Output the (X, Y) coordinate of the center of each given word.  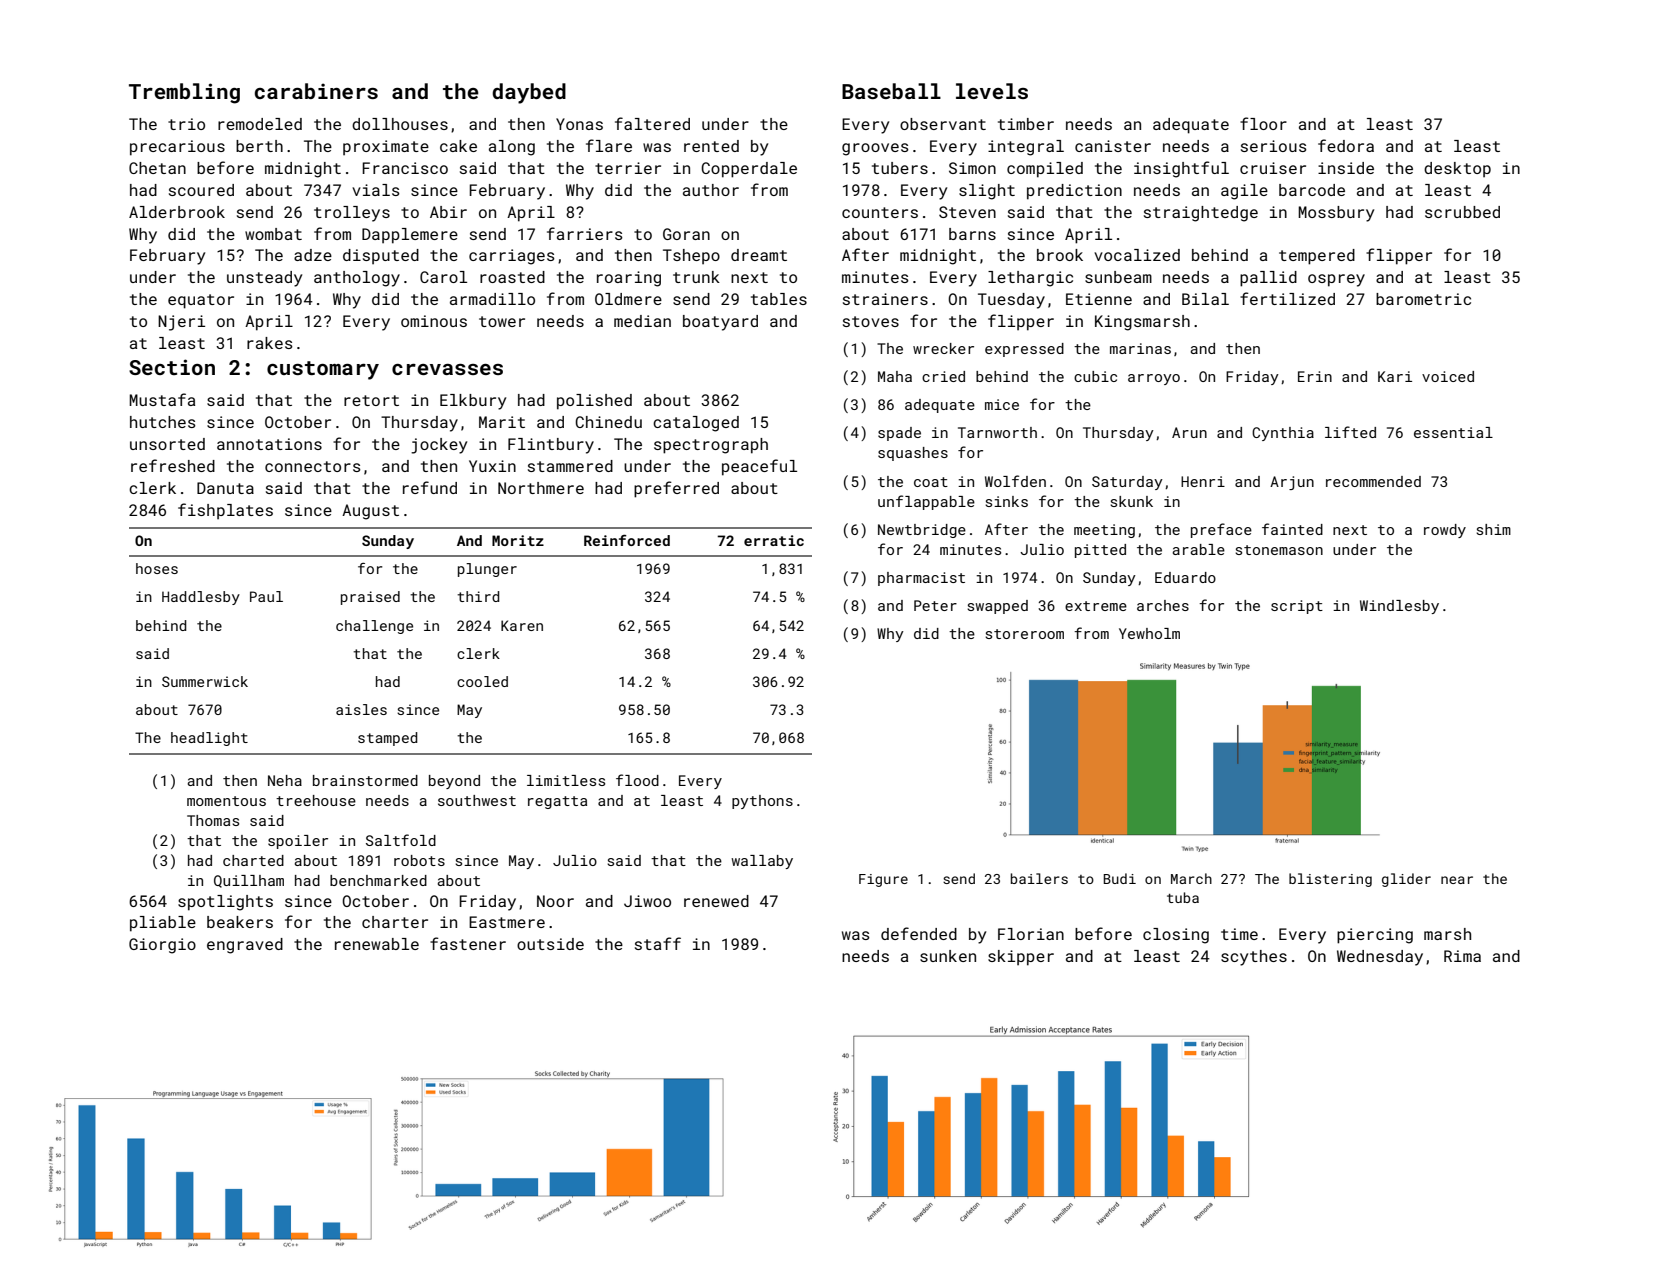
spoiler (298, 842)
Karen (522, 625)
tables (779, 299)
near (1457, 880)
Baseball (891, 91)
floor (1263, 123)
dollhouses (400, 124)
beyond (454, 782)
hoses (157, 568)
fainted (1292, 529)
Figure (883, 880)
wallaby (762, 862)
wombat (273, 234)
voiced (1448, 376)
